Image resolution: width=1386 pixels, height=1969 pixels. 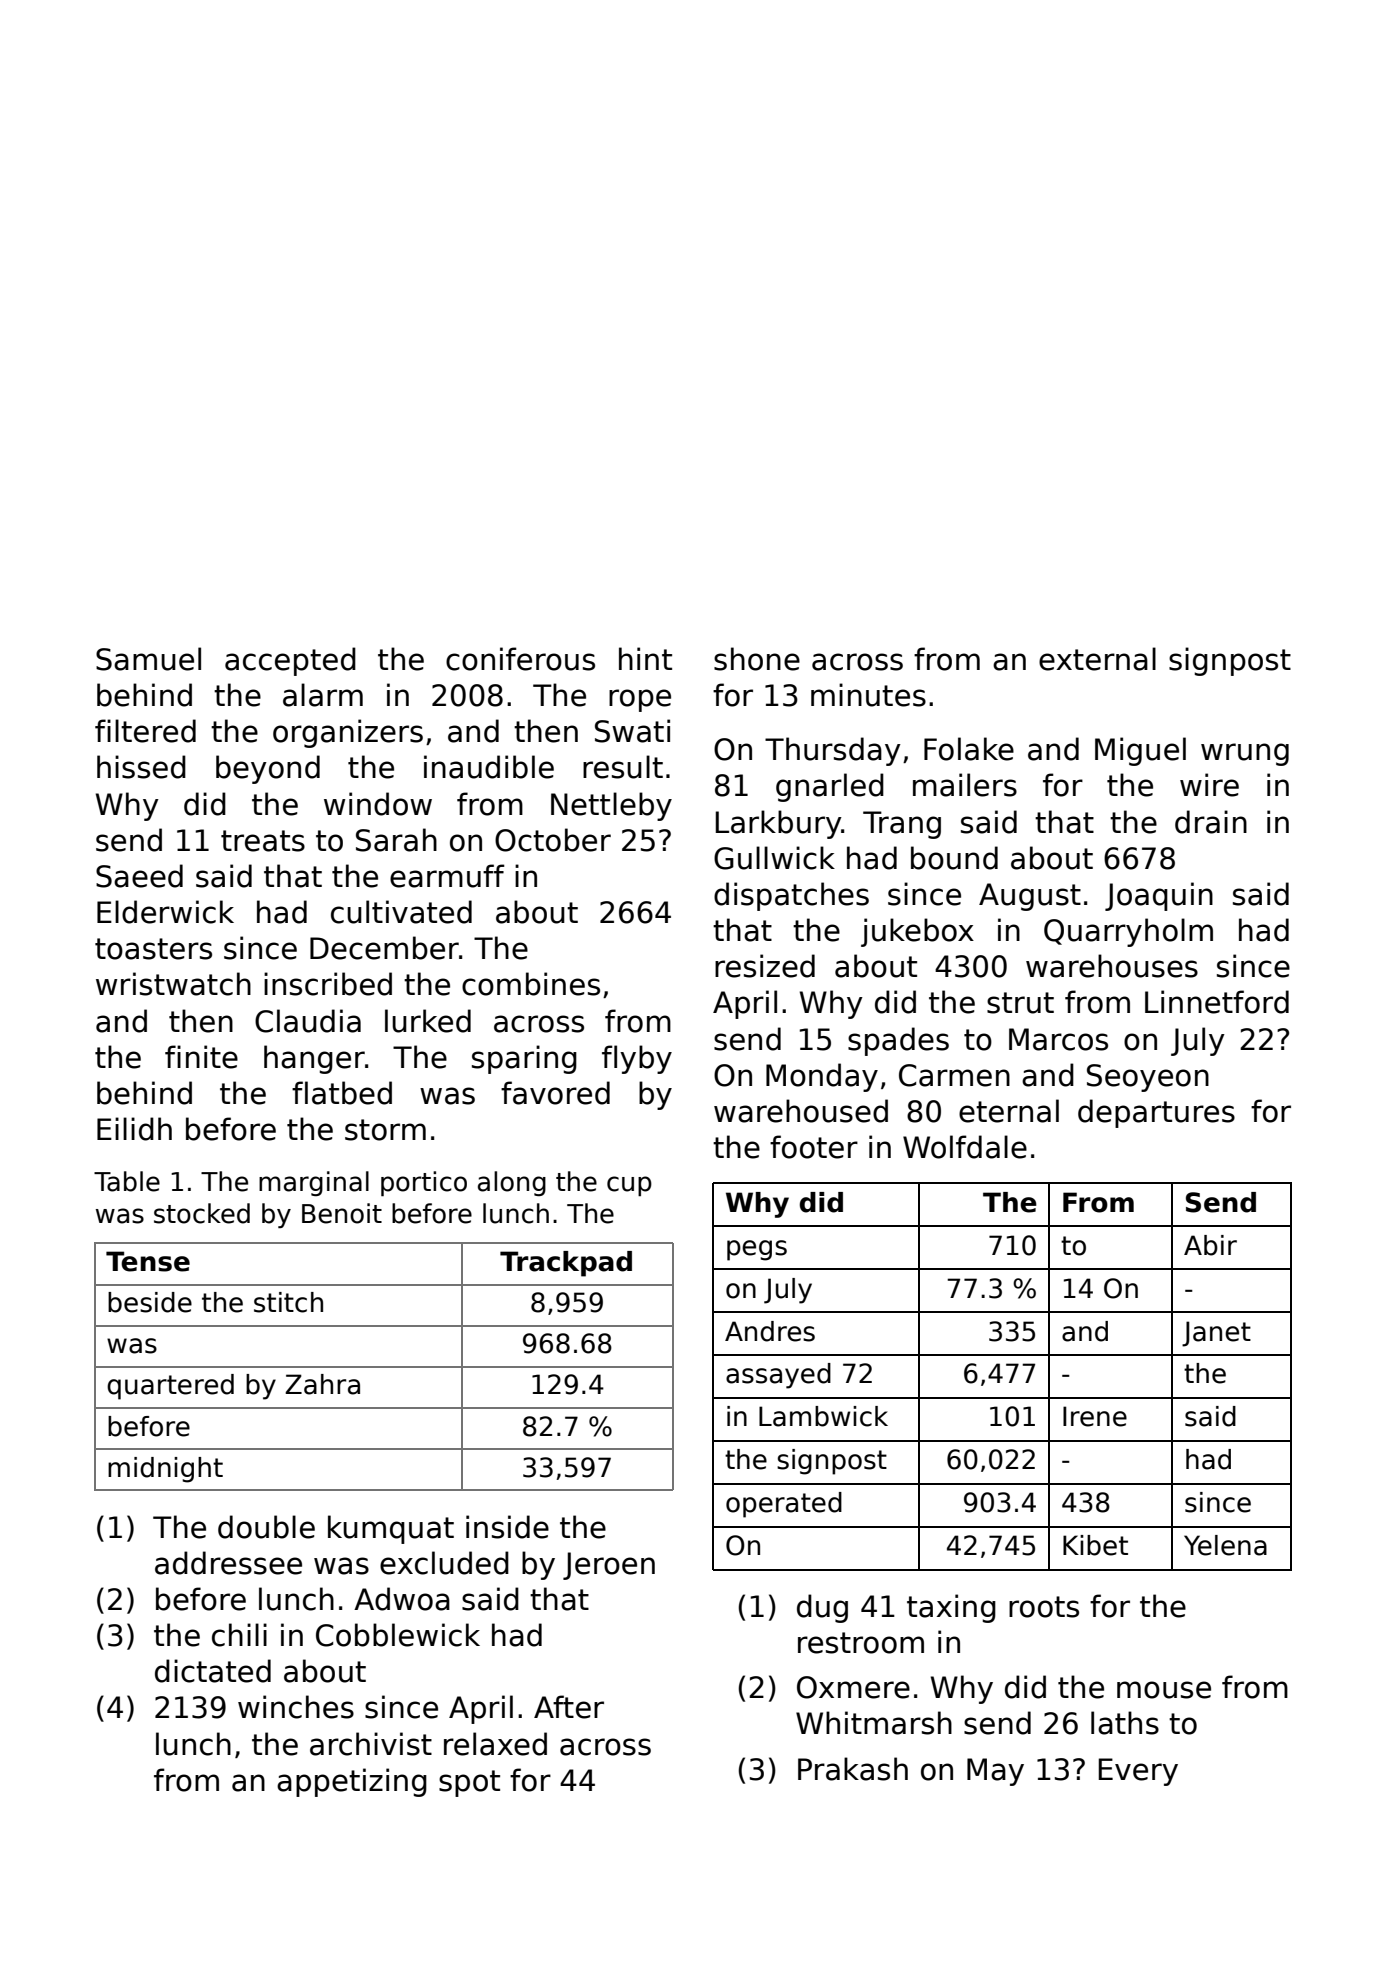 What do you see at coordinates (1140, 751) in the screenshot?
I see `Miguel` at bounding box center [1140, 751].
